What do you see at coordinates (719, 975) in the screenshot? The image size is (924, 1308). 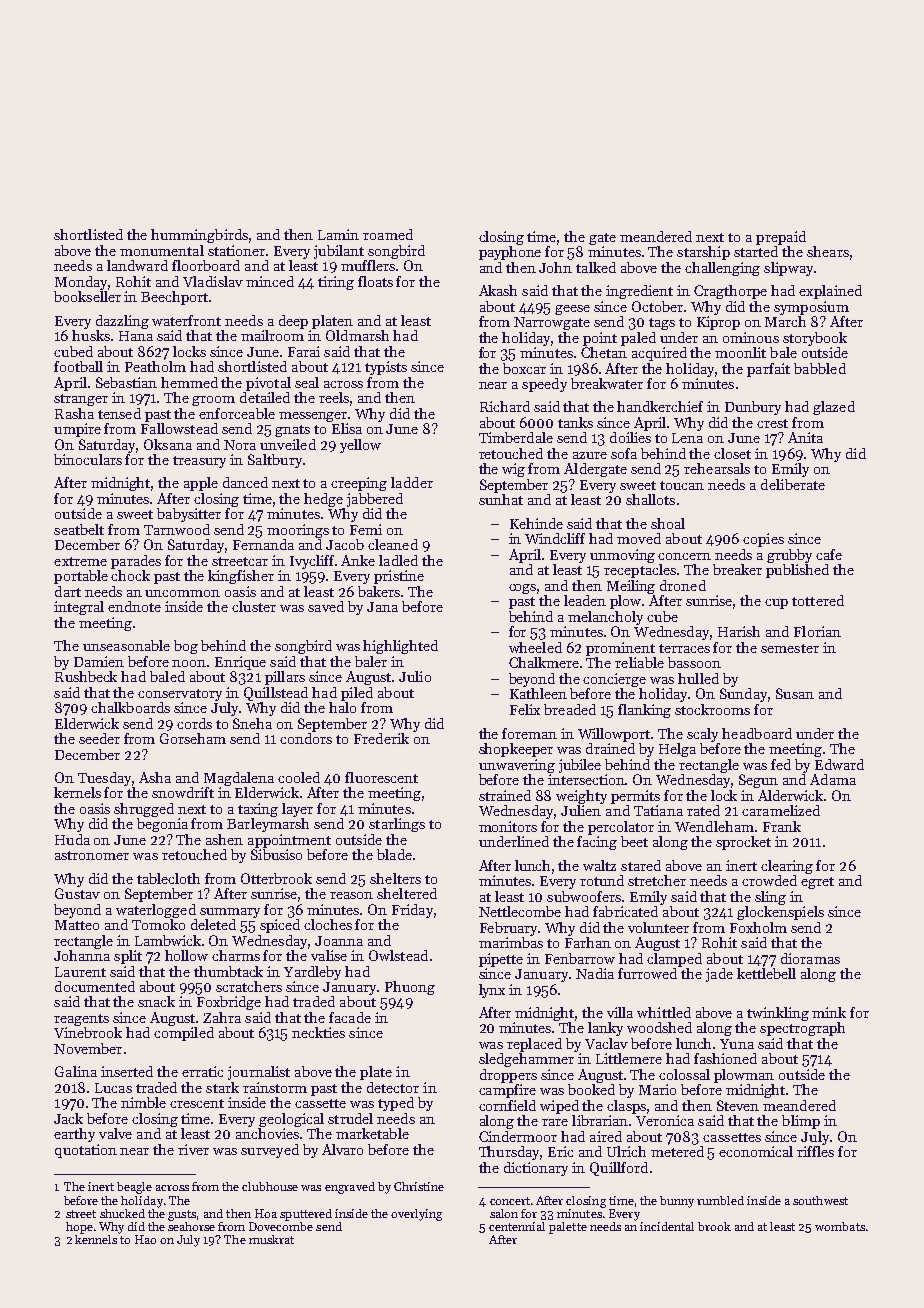 I see `jade` at bounding box center [719, 975].
